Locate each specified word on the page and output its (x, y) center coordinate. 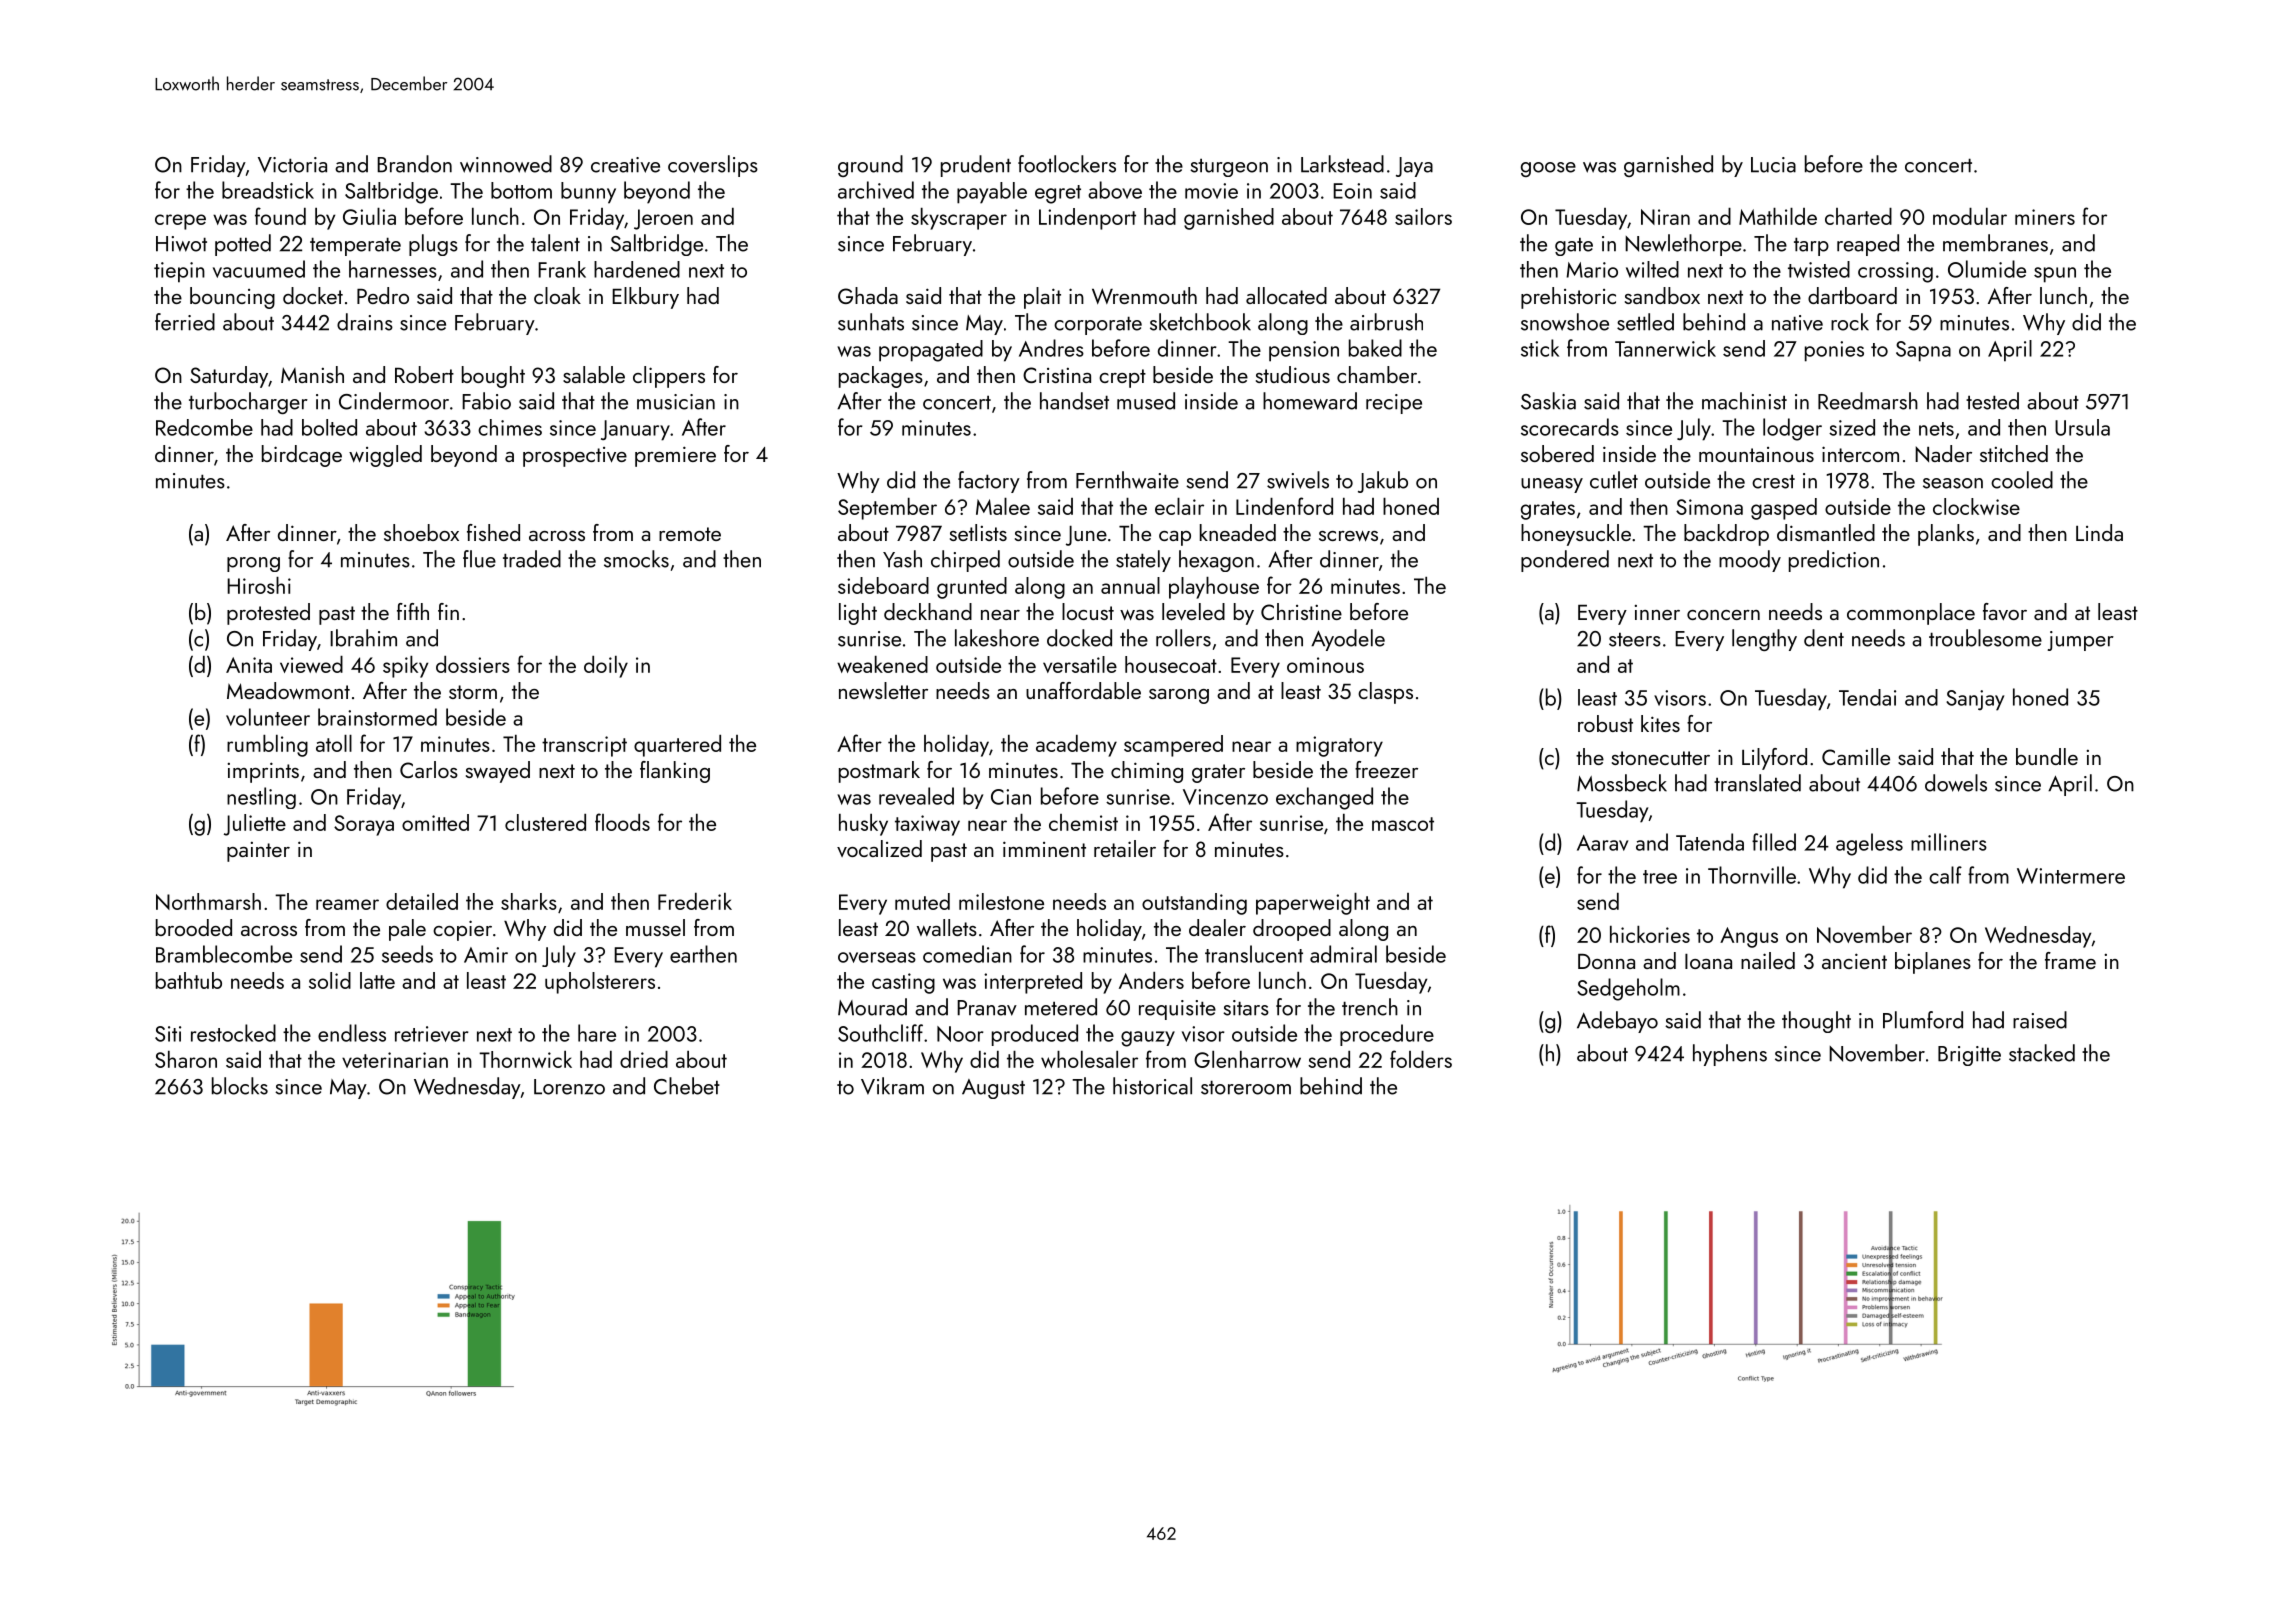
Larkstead (1342, 164)
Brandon (414, 164)
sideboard (883, 585)
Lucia (1773, 165)
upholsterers (600, 983)
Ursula (2082, 427)
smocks (636, 559)
